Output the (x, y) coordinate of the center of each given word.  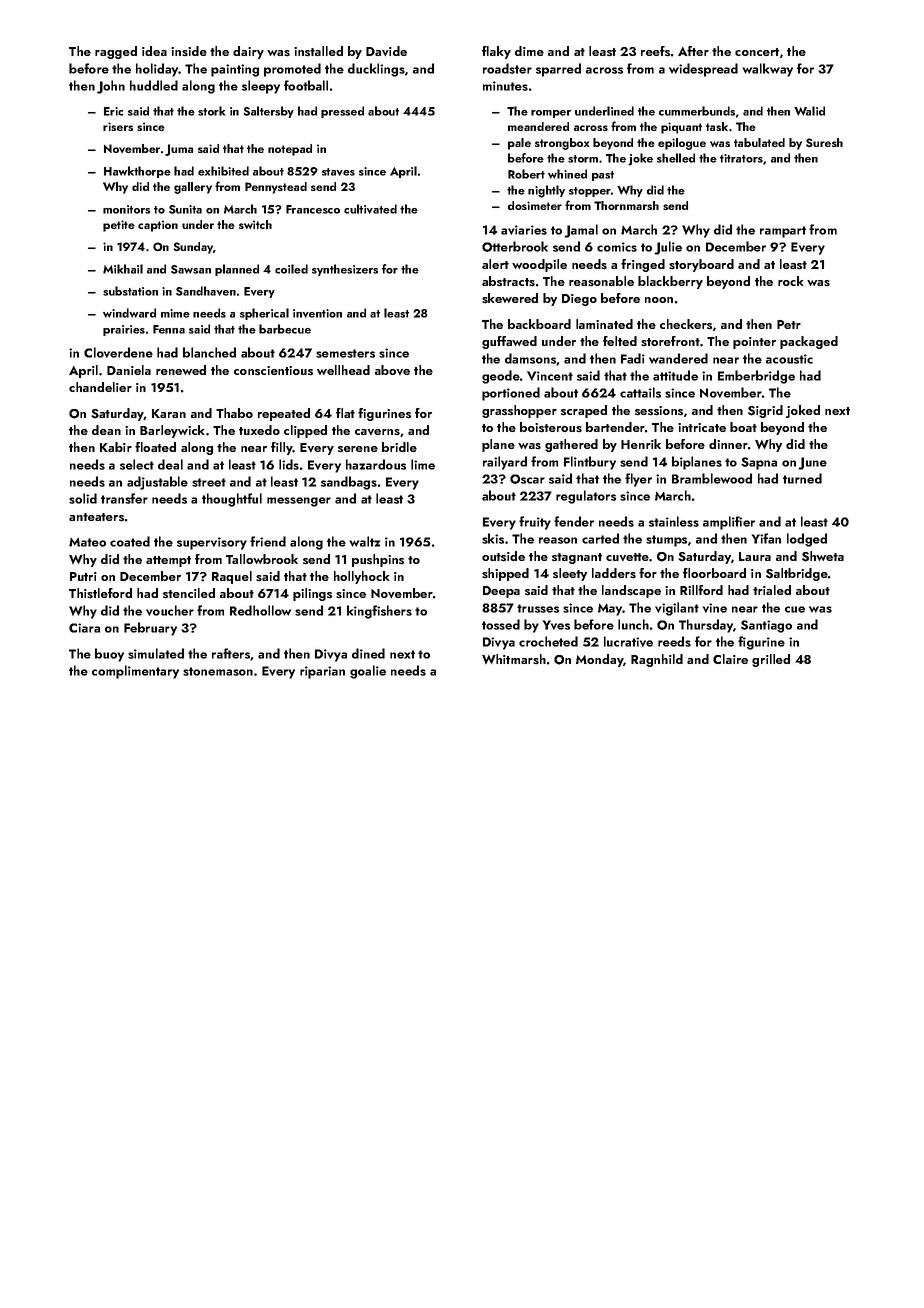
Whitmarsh (514, 659)
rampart (783, 232)
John (111, 87)
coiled (291, 269)
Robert (526, 174)
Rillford (701, 590)
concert (757, 52)
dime (529, 51)
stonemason (218, 671)
